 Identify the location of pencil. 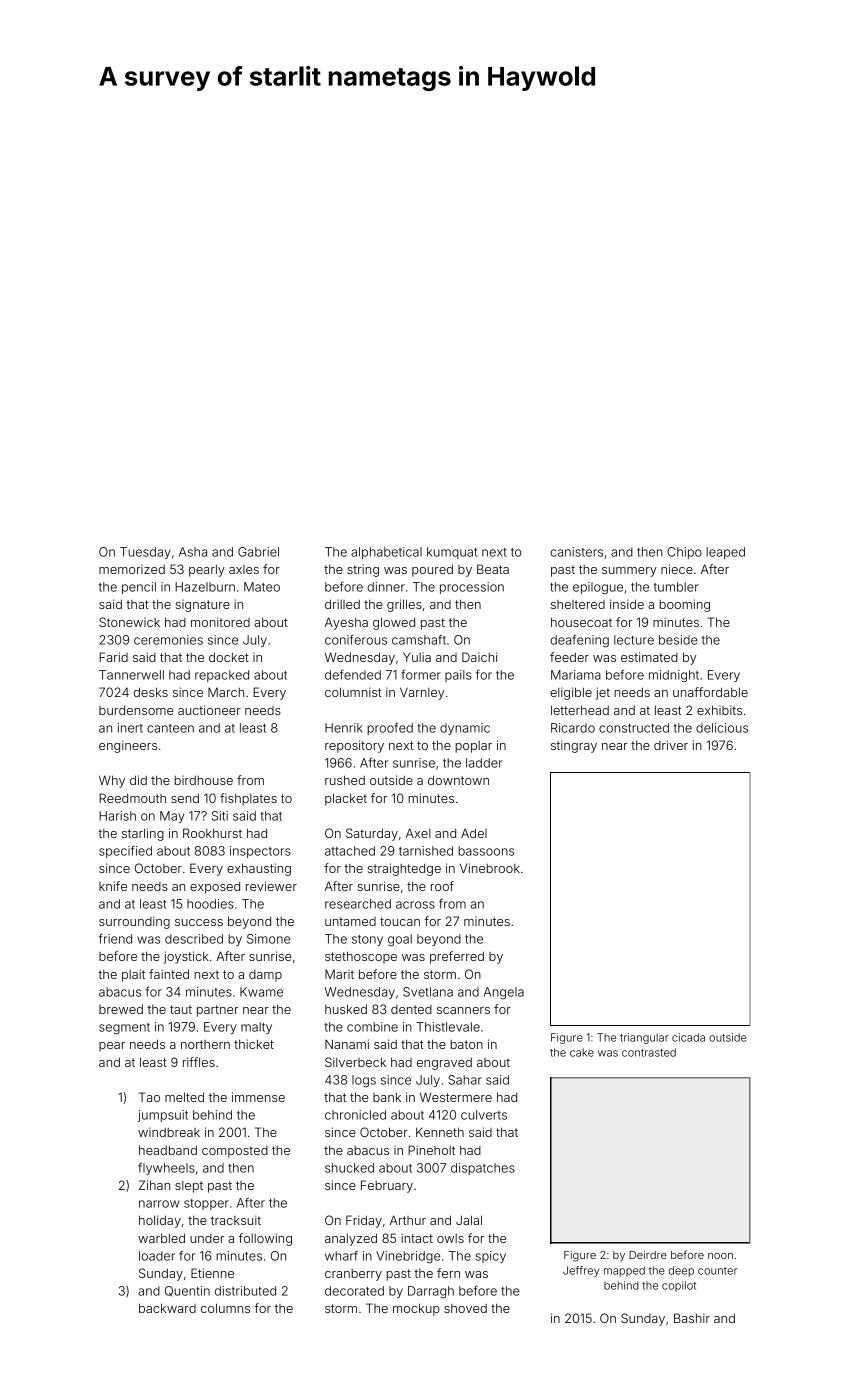
(139, 588).
